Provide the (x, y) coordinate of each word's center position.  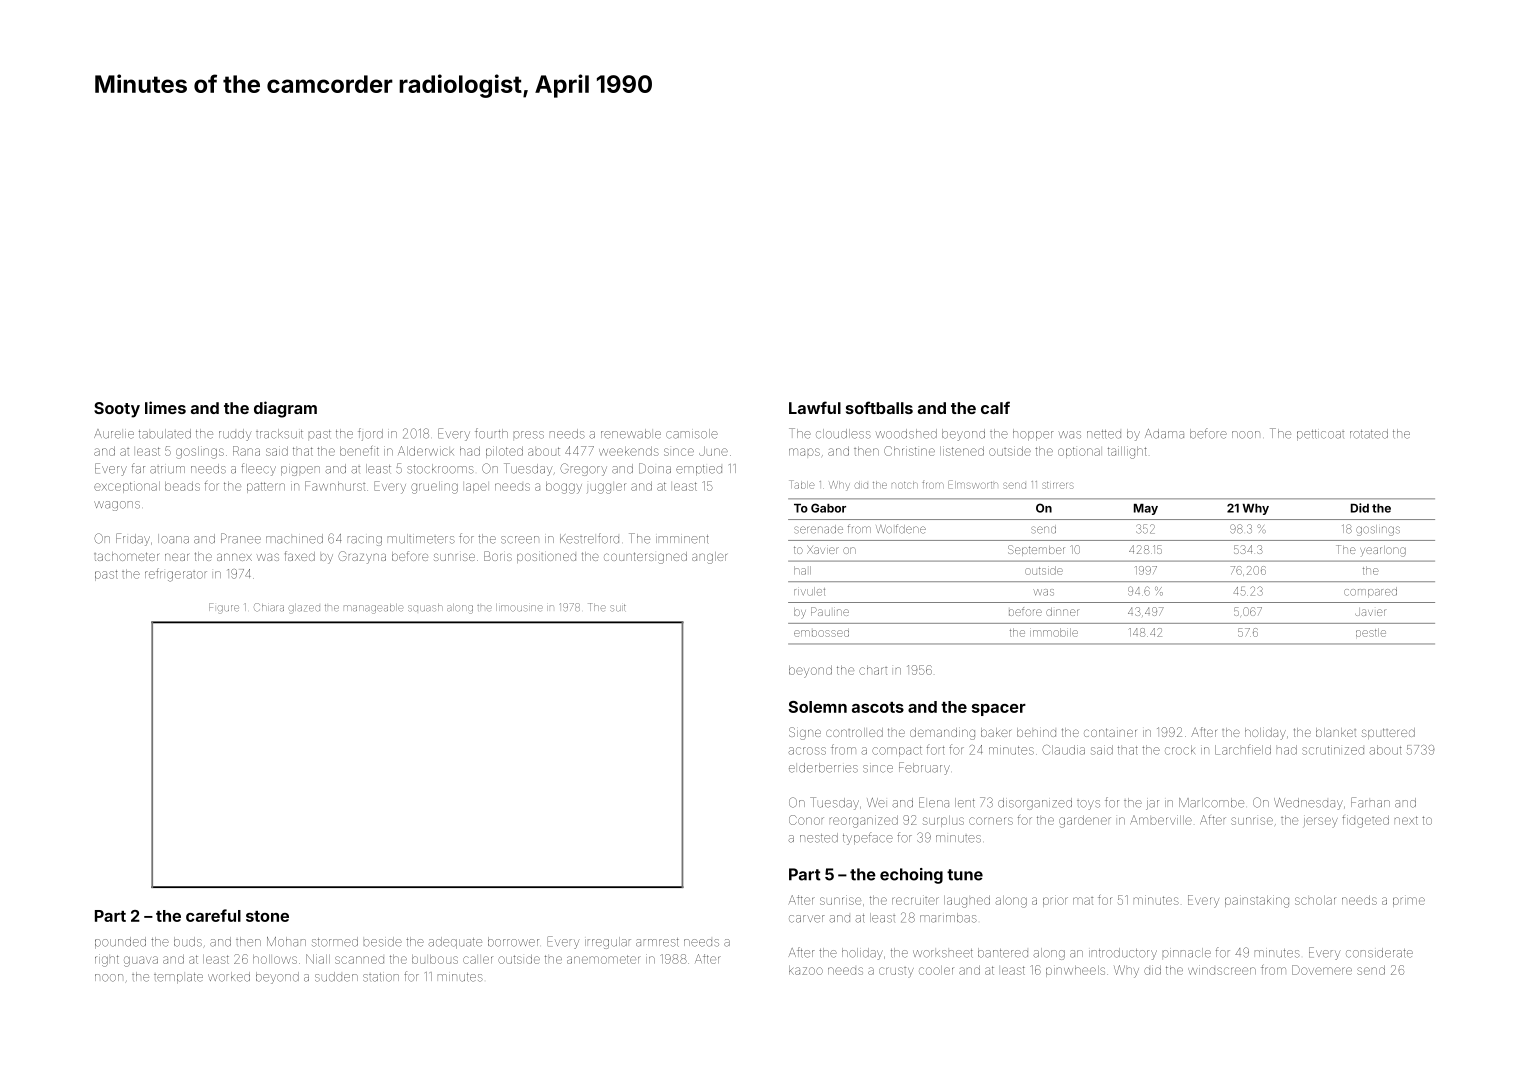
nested (819, 838)
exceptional (127, 487)
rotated (1369, 434)
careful (213, 915)
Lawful (815, 407)
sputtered (1388, 733)
